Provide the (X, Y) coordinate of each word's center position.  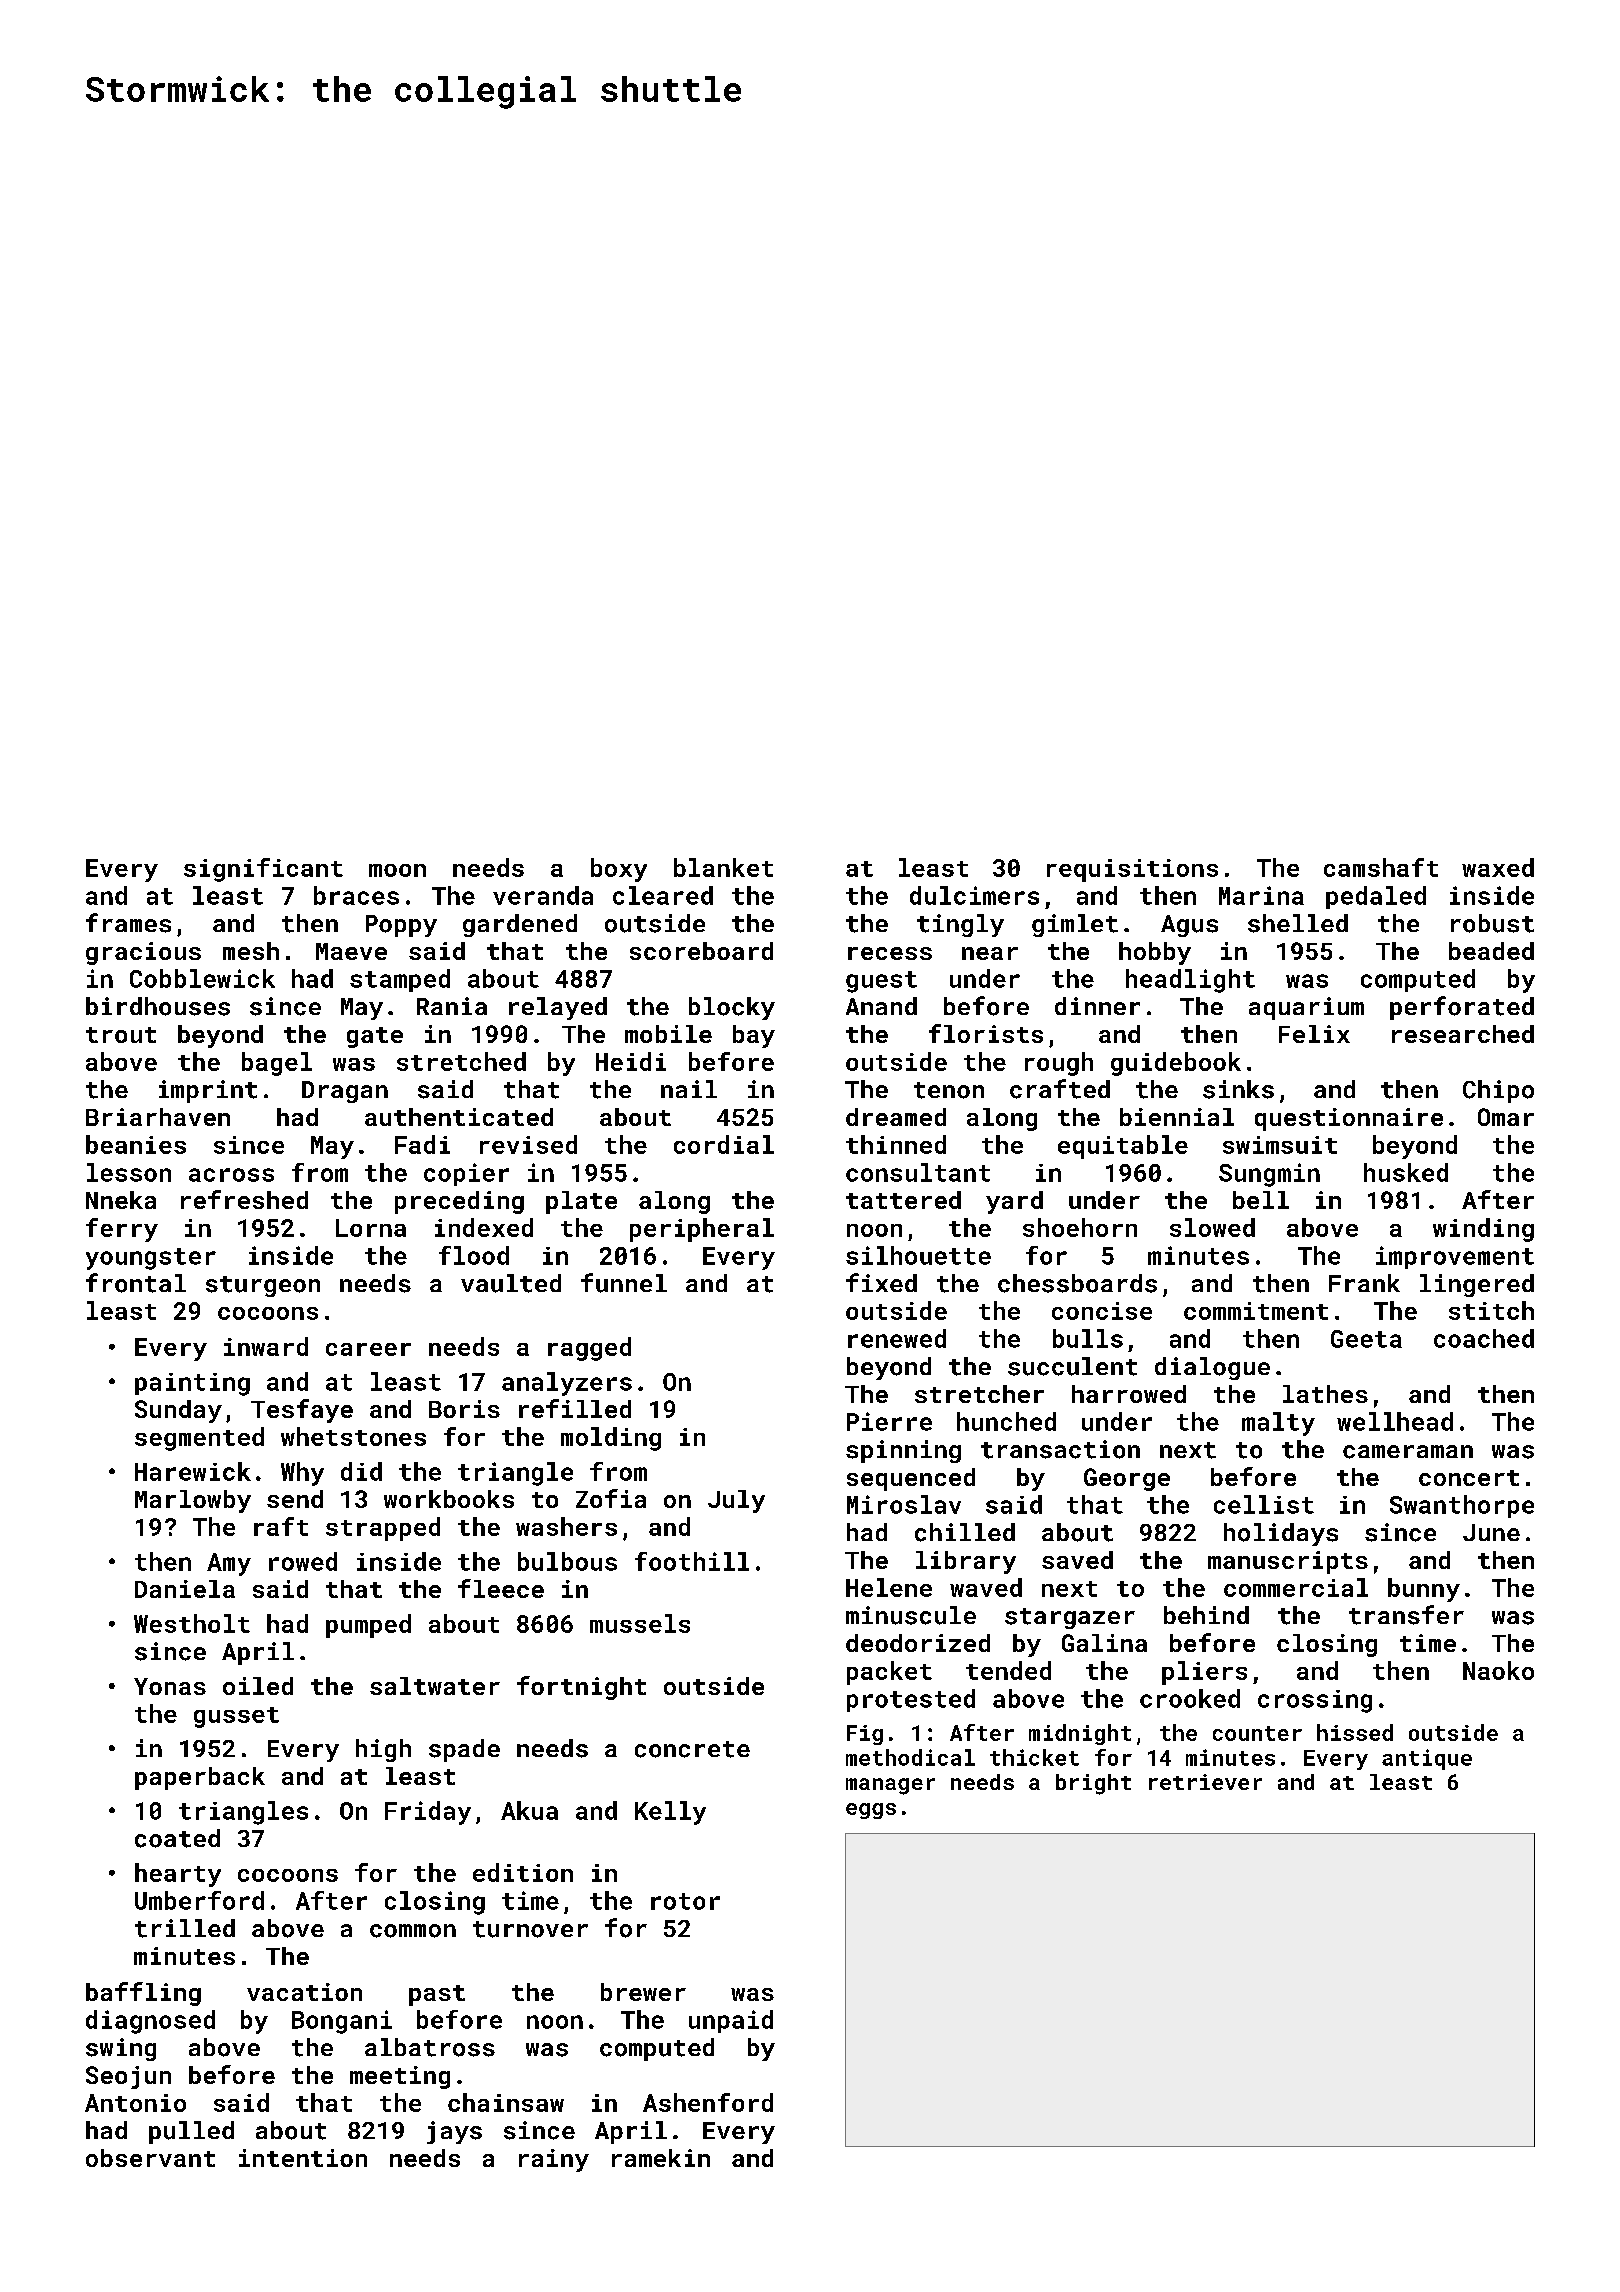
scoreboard (701, 951)
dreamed (896, 1117)
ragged (589, 1349)
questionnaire (1349, 1119)
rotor (685, 1901)
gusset (236, 1717)
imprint (208, 1091)
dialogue (1212, 1368)
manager (890, 1786)
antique (1427, 1759)
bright (1093, 1784)
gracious (143, 953)
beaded (1491, 951)
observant (150, 2158)
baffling (143, 1994)
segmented (199, 1439)
